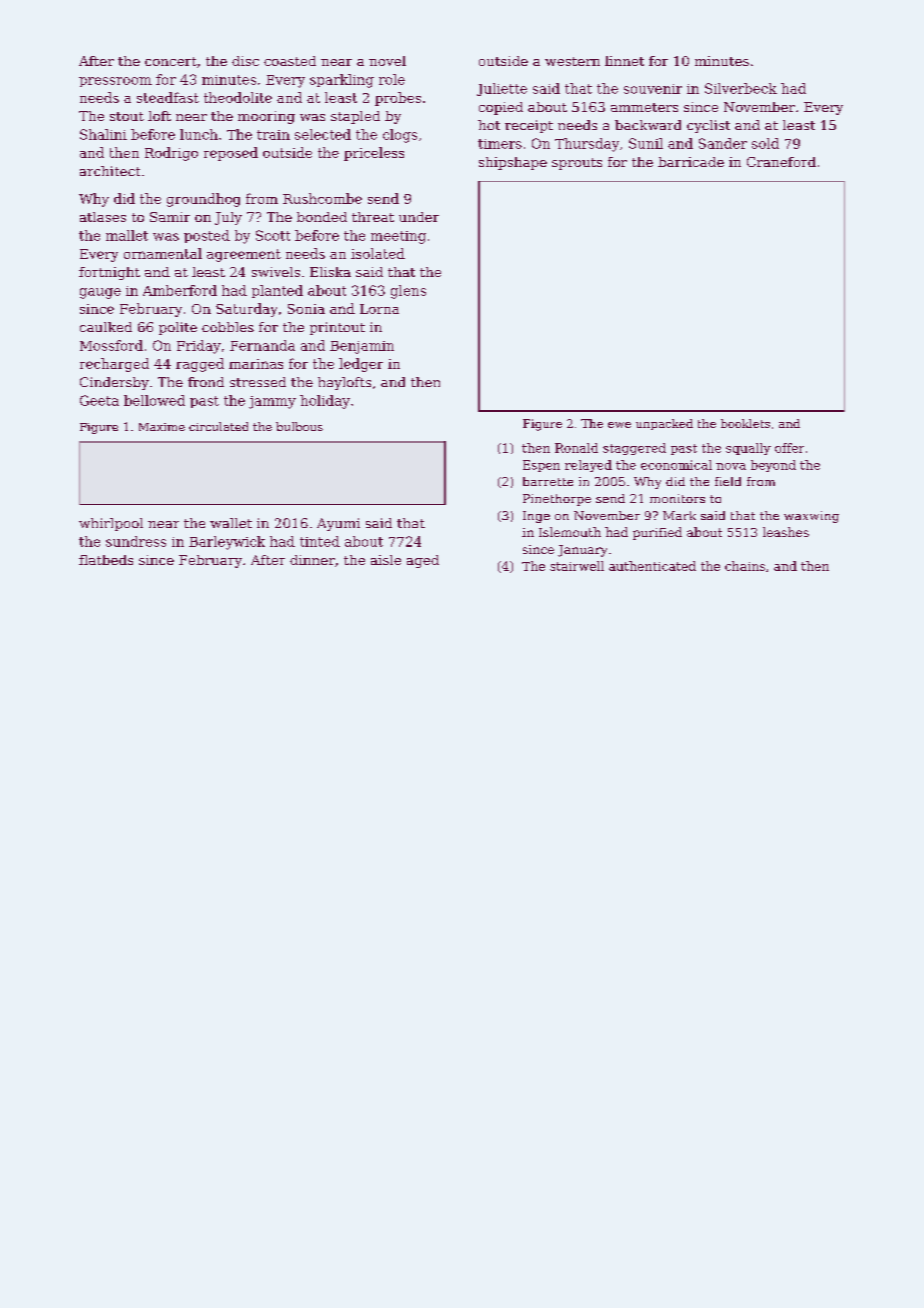  I want to click on aged, so click(423, 561).
